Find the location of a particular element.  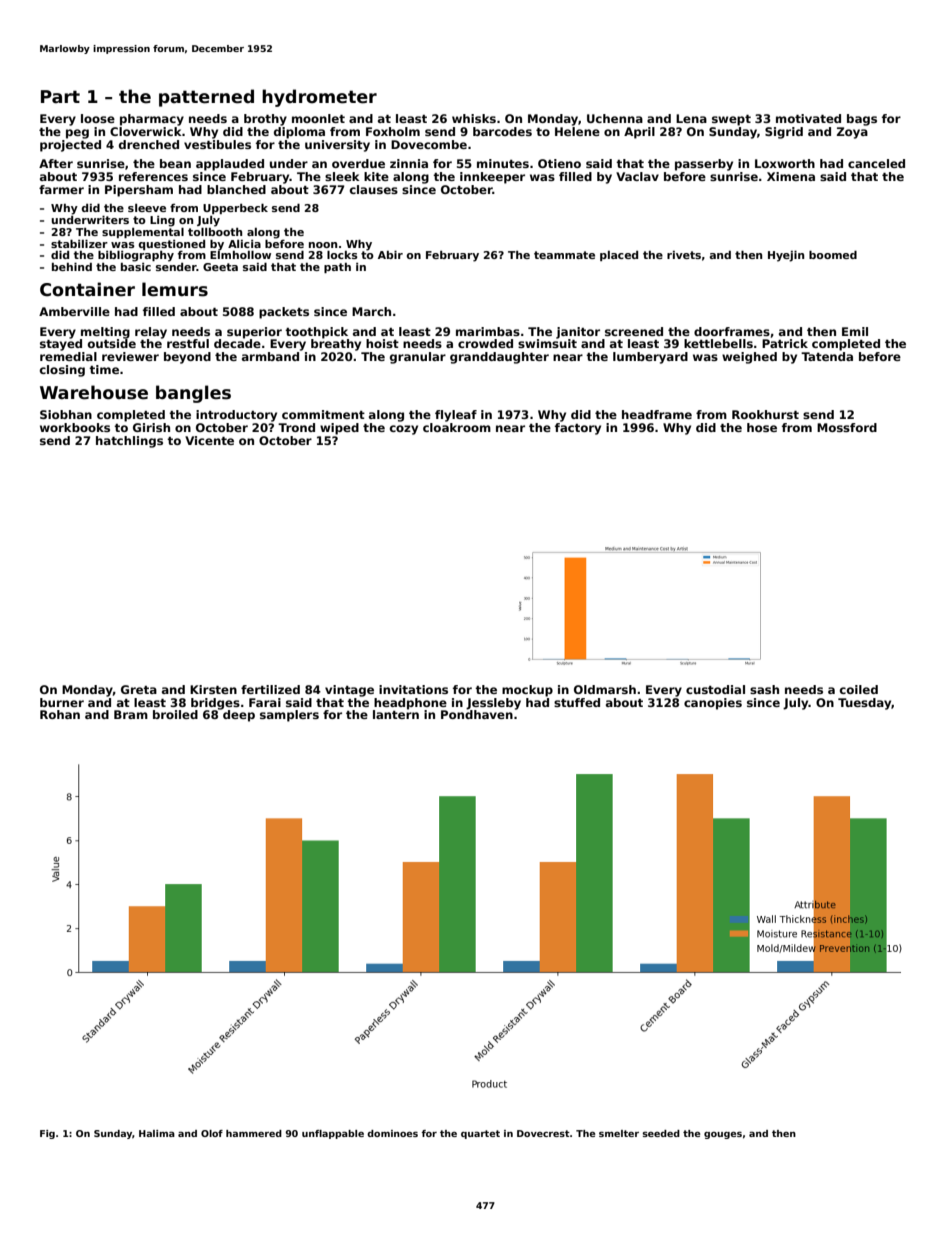

hydrometer is located at coordinates (319, 98).
